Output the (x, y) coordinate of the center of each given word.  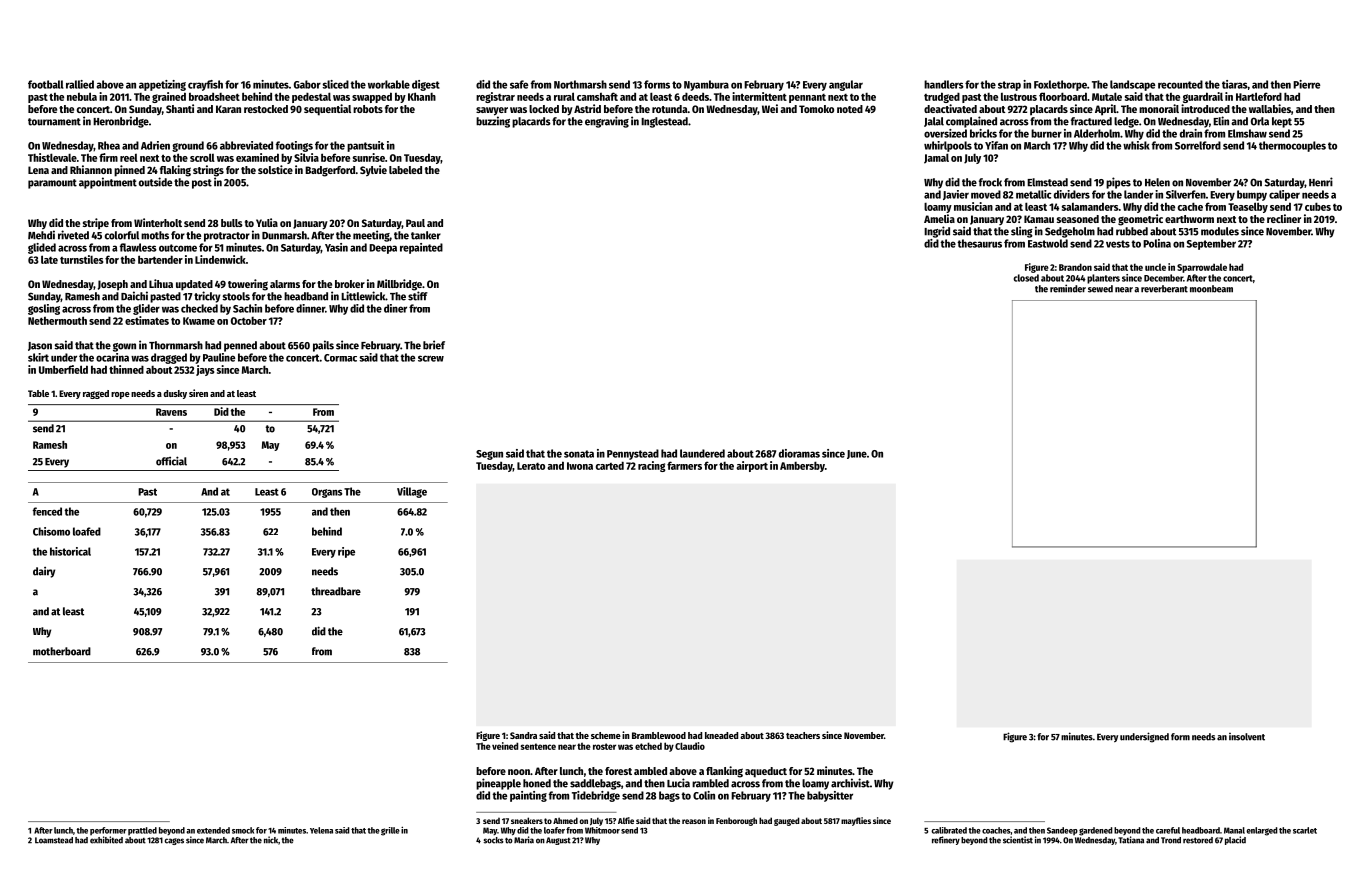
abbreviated (246, 145)
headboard (1201, 830)
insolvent (1247, 737)
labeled (405, 170)
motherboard (62, 651)
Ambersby (802, 466)
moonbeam (1211, 289)
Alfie (626, 820)
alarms (285, 284)
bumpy (1252, 195)
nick (271, 840)
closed (1026, 278)
